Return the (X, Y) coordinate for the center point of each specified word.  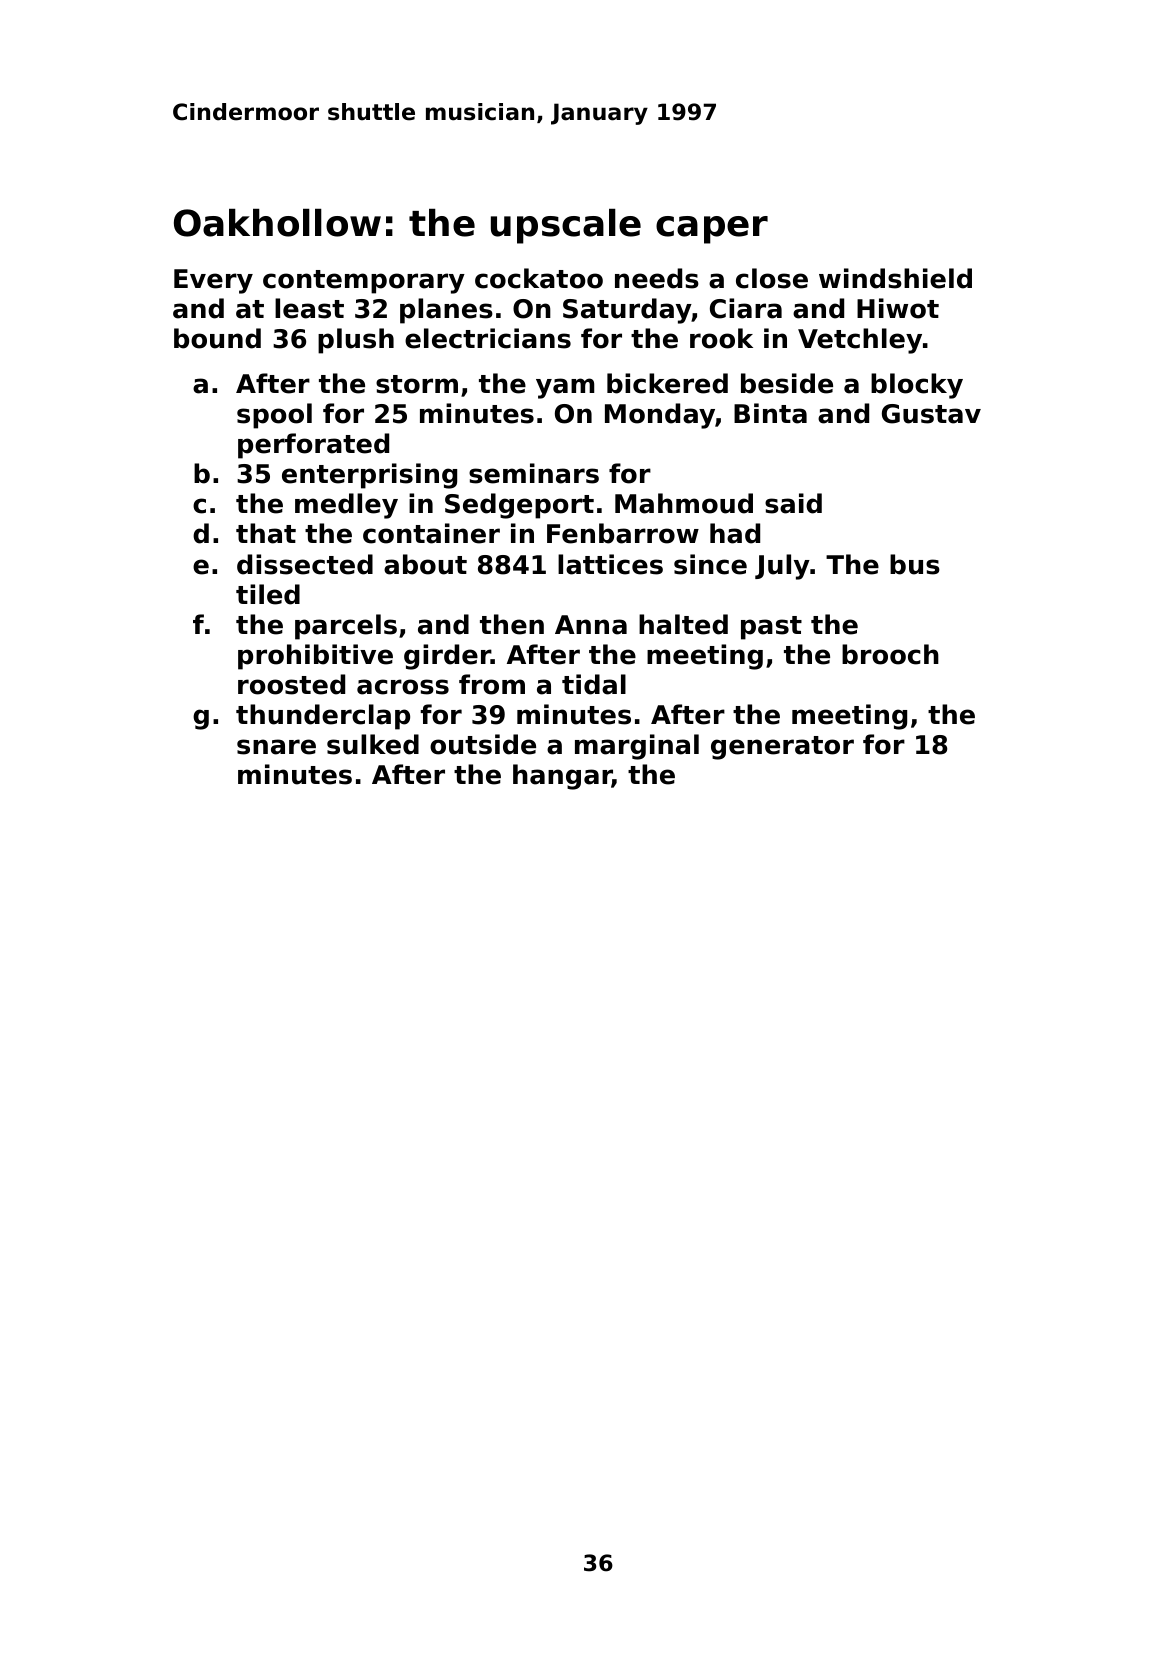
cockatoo (539, 278)
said (793, 503)
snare (276, 747)
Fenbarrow (623, 533)
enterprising (369, 476)
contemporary (364, 282)
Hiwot (898, 308)
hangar (562, 777)
